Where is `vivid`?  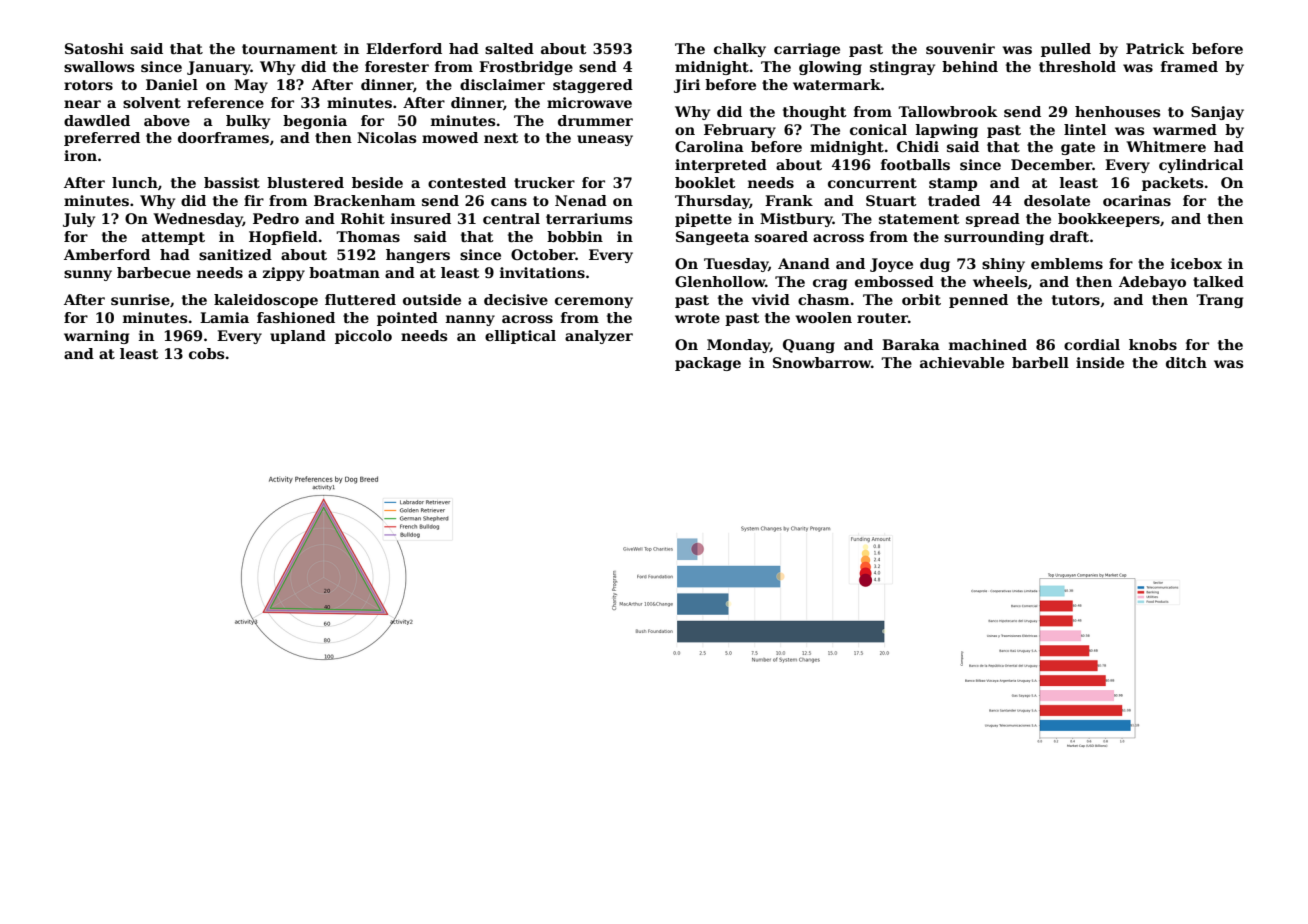
vivid is located at coordinates (771, 299).
